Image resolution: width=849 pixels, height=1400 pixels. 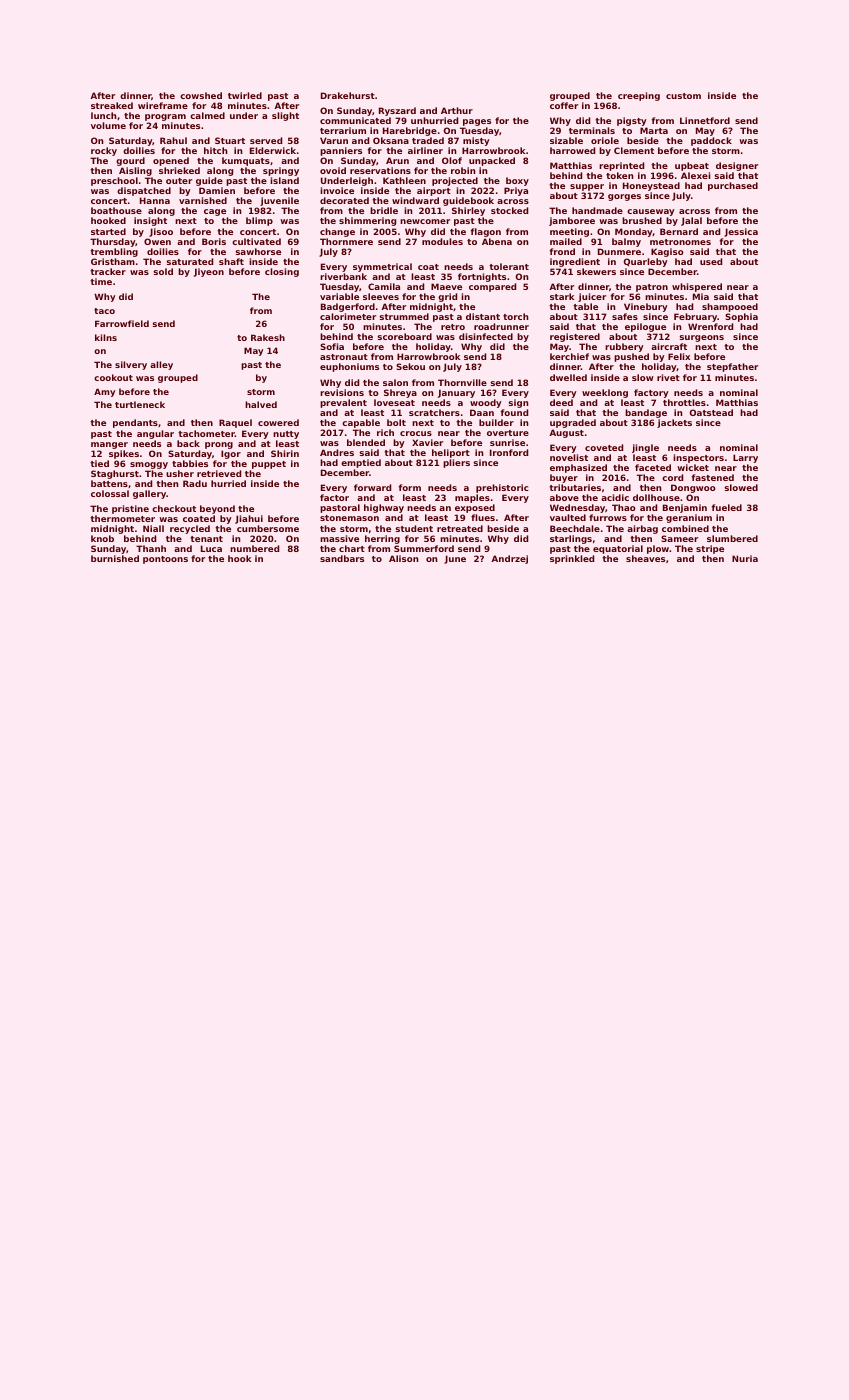 I want to click on safes, so click(x=625, y=316).
